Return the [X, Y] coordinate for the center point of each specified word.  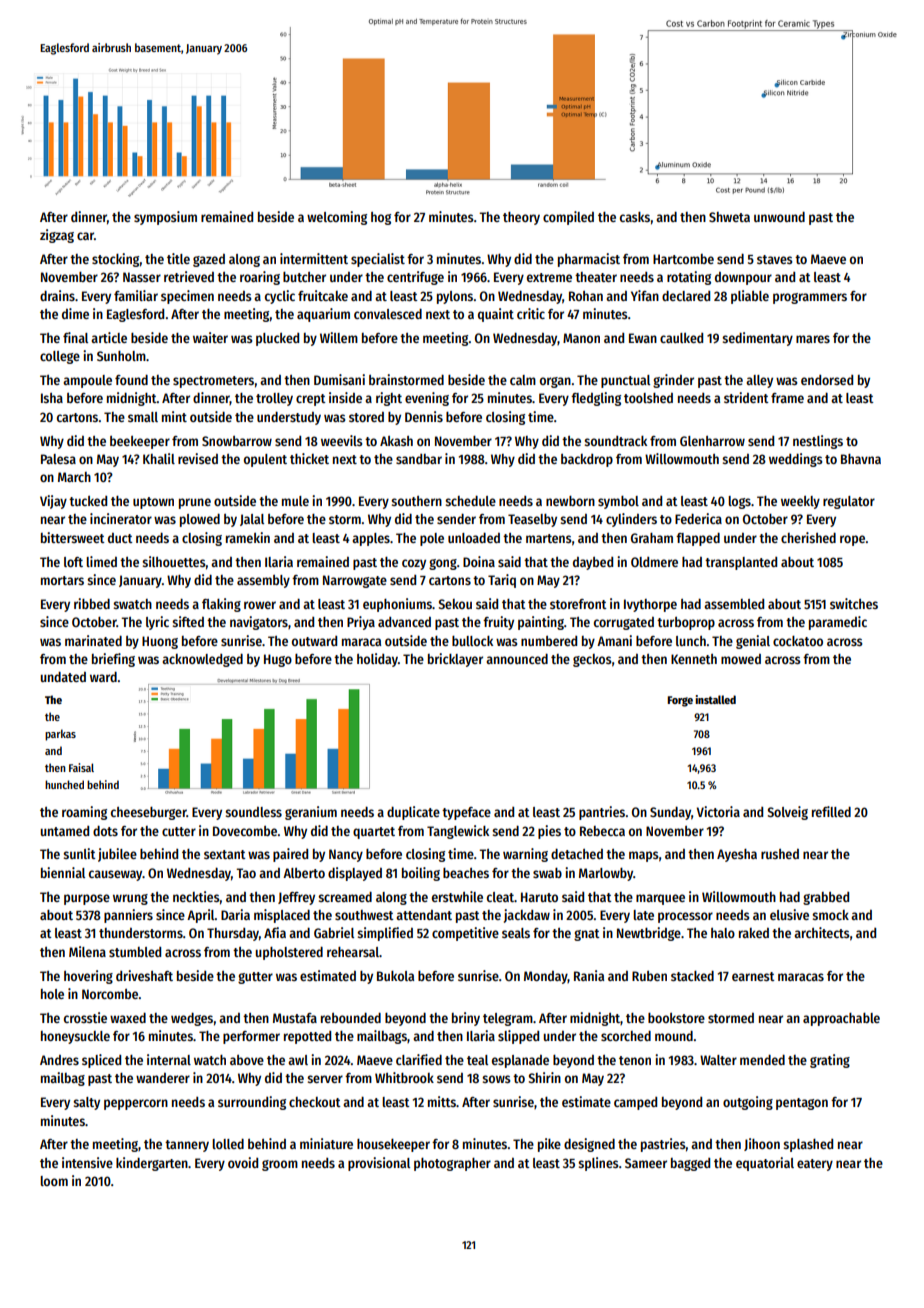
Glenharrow [712, 441]
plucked [277, 339]
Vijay [53, 502]
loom [54, 1181]
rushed [780, 854]
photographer [452, 1164]
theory [521, 218]
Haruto [539, 897]
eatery [815, 1165]
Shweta [729, 217]
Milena [87, 951]
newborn [570, 501]
